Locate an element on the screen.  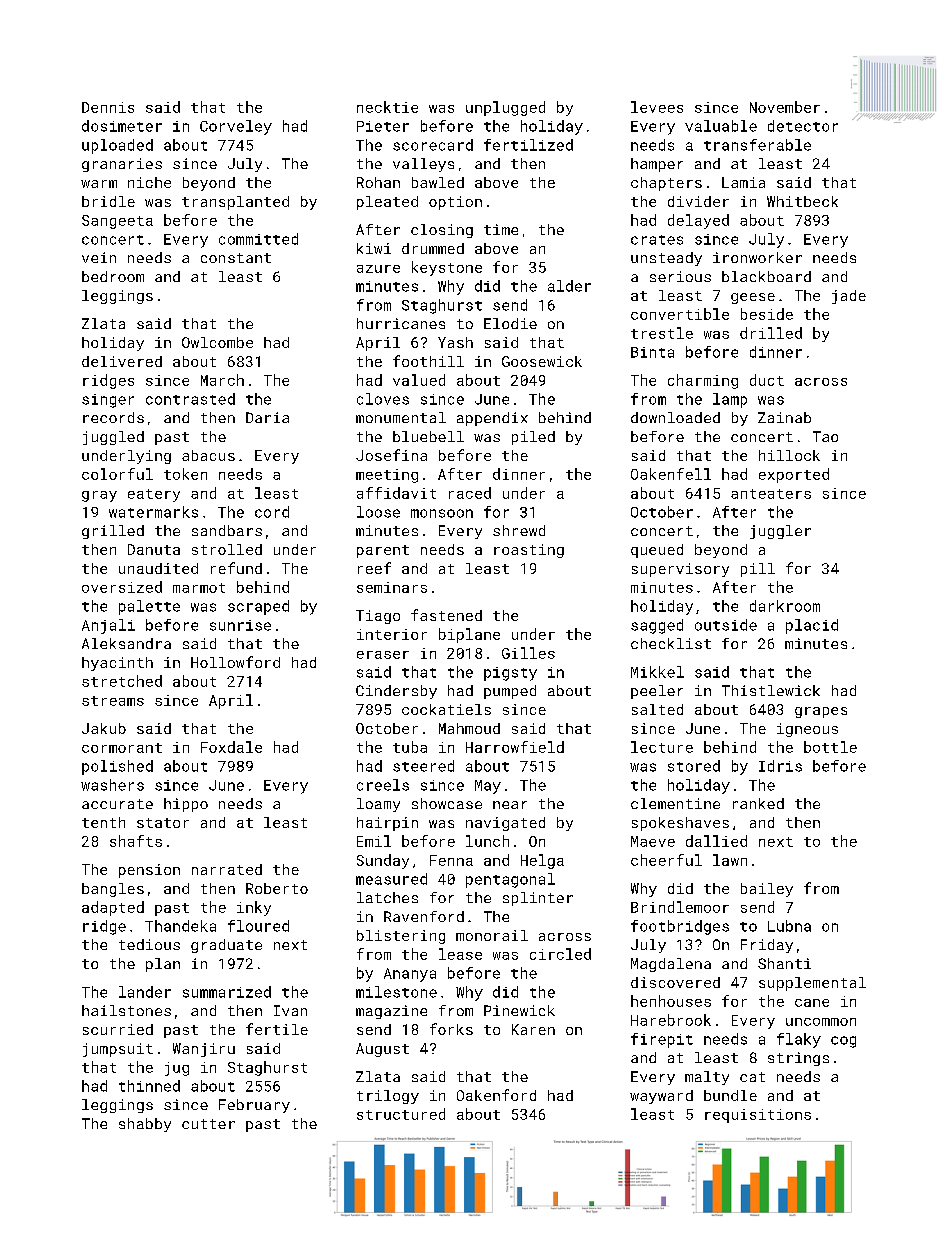
dosimeter is located at coordinates (122, 126).
